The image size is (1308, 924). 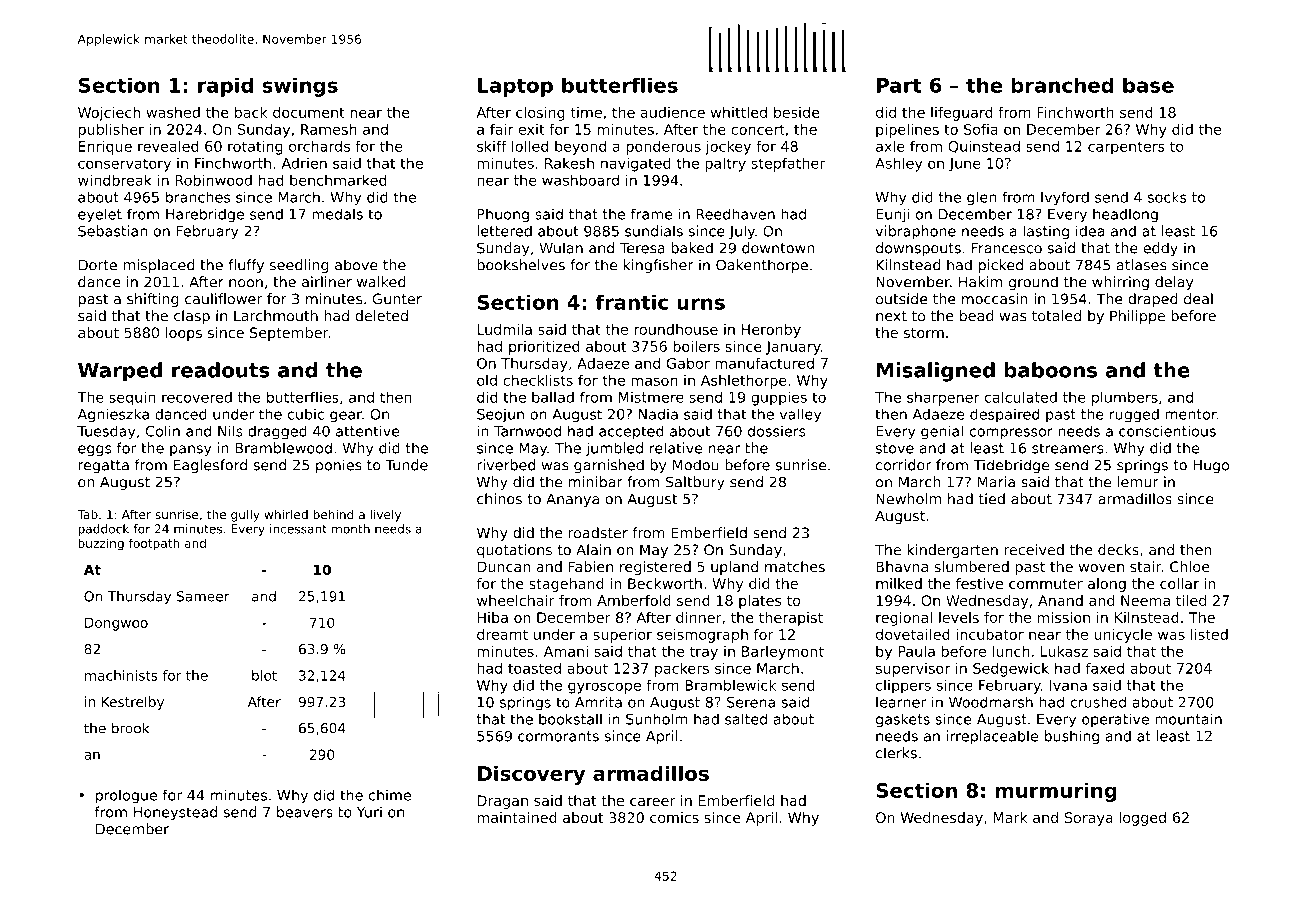 What do you see at coordinates (598, 533) in the page?
I see `roadster` at bounding box center [598, 533].
